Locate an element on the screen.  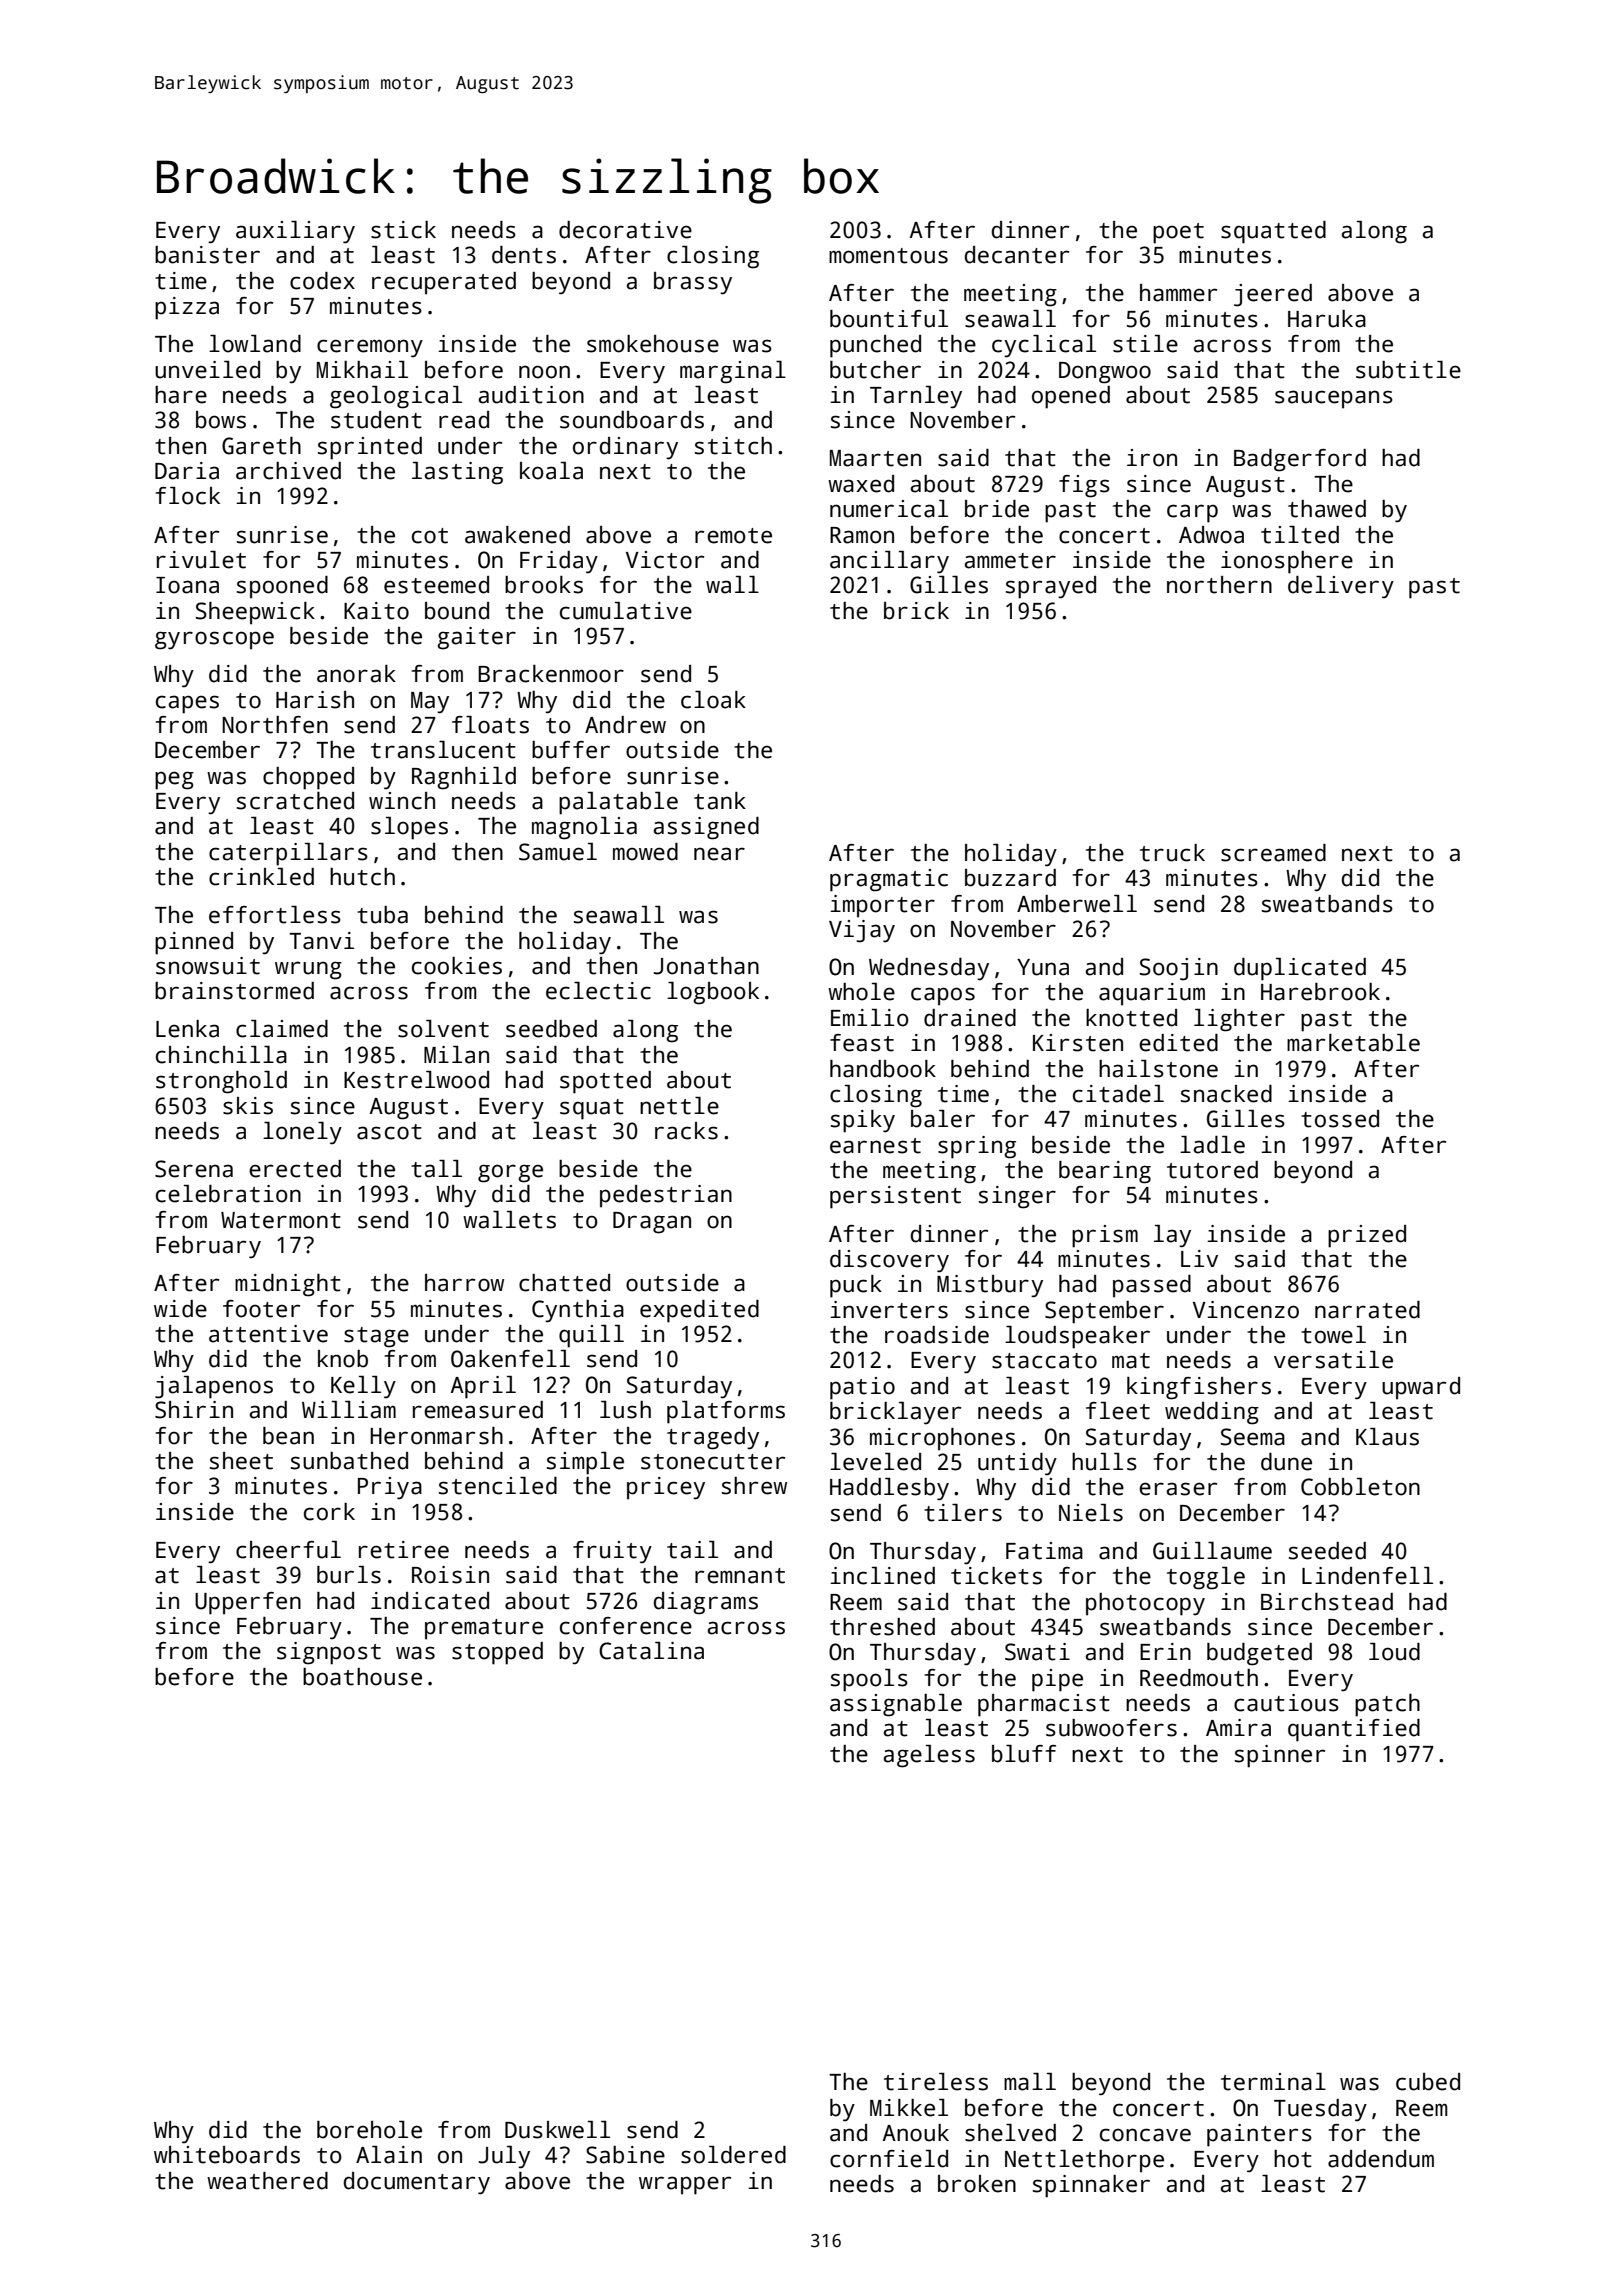
jeered is located at coordinates (1273, 295).
